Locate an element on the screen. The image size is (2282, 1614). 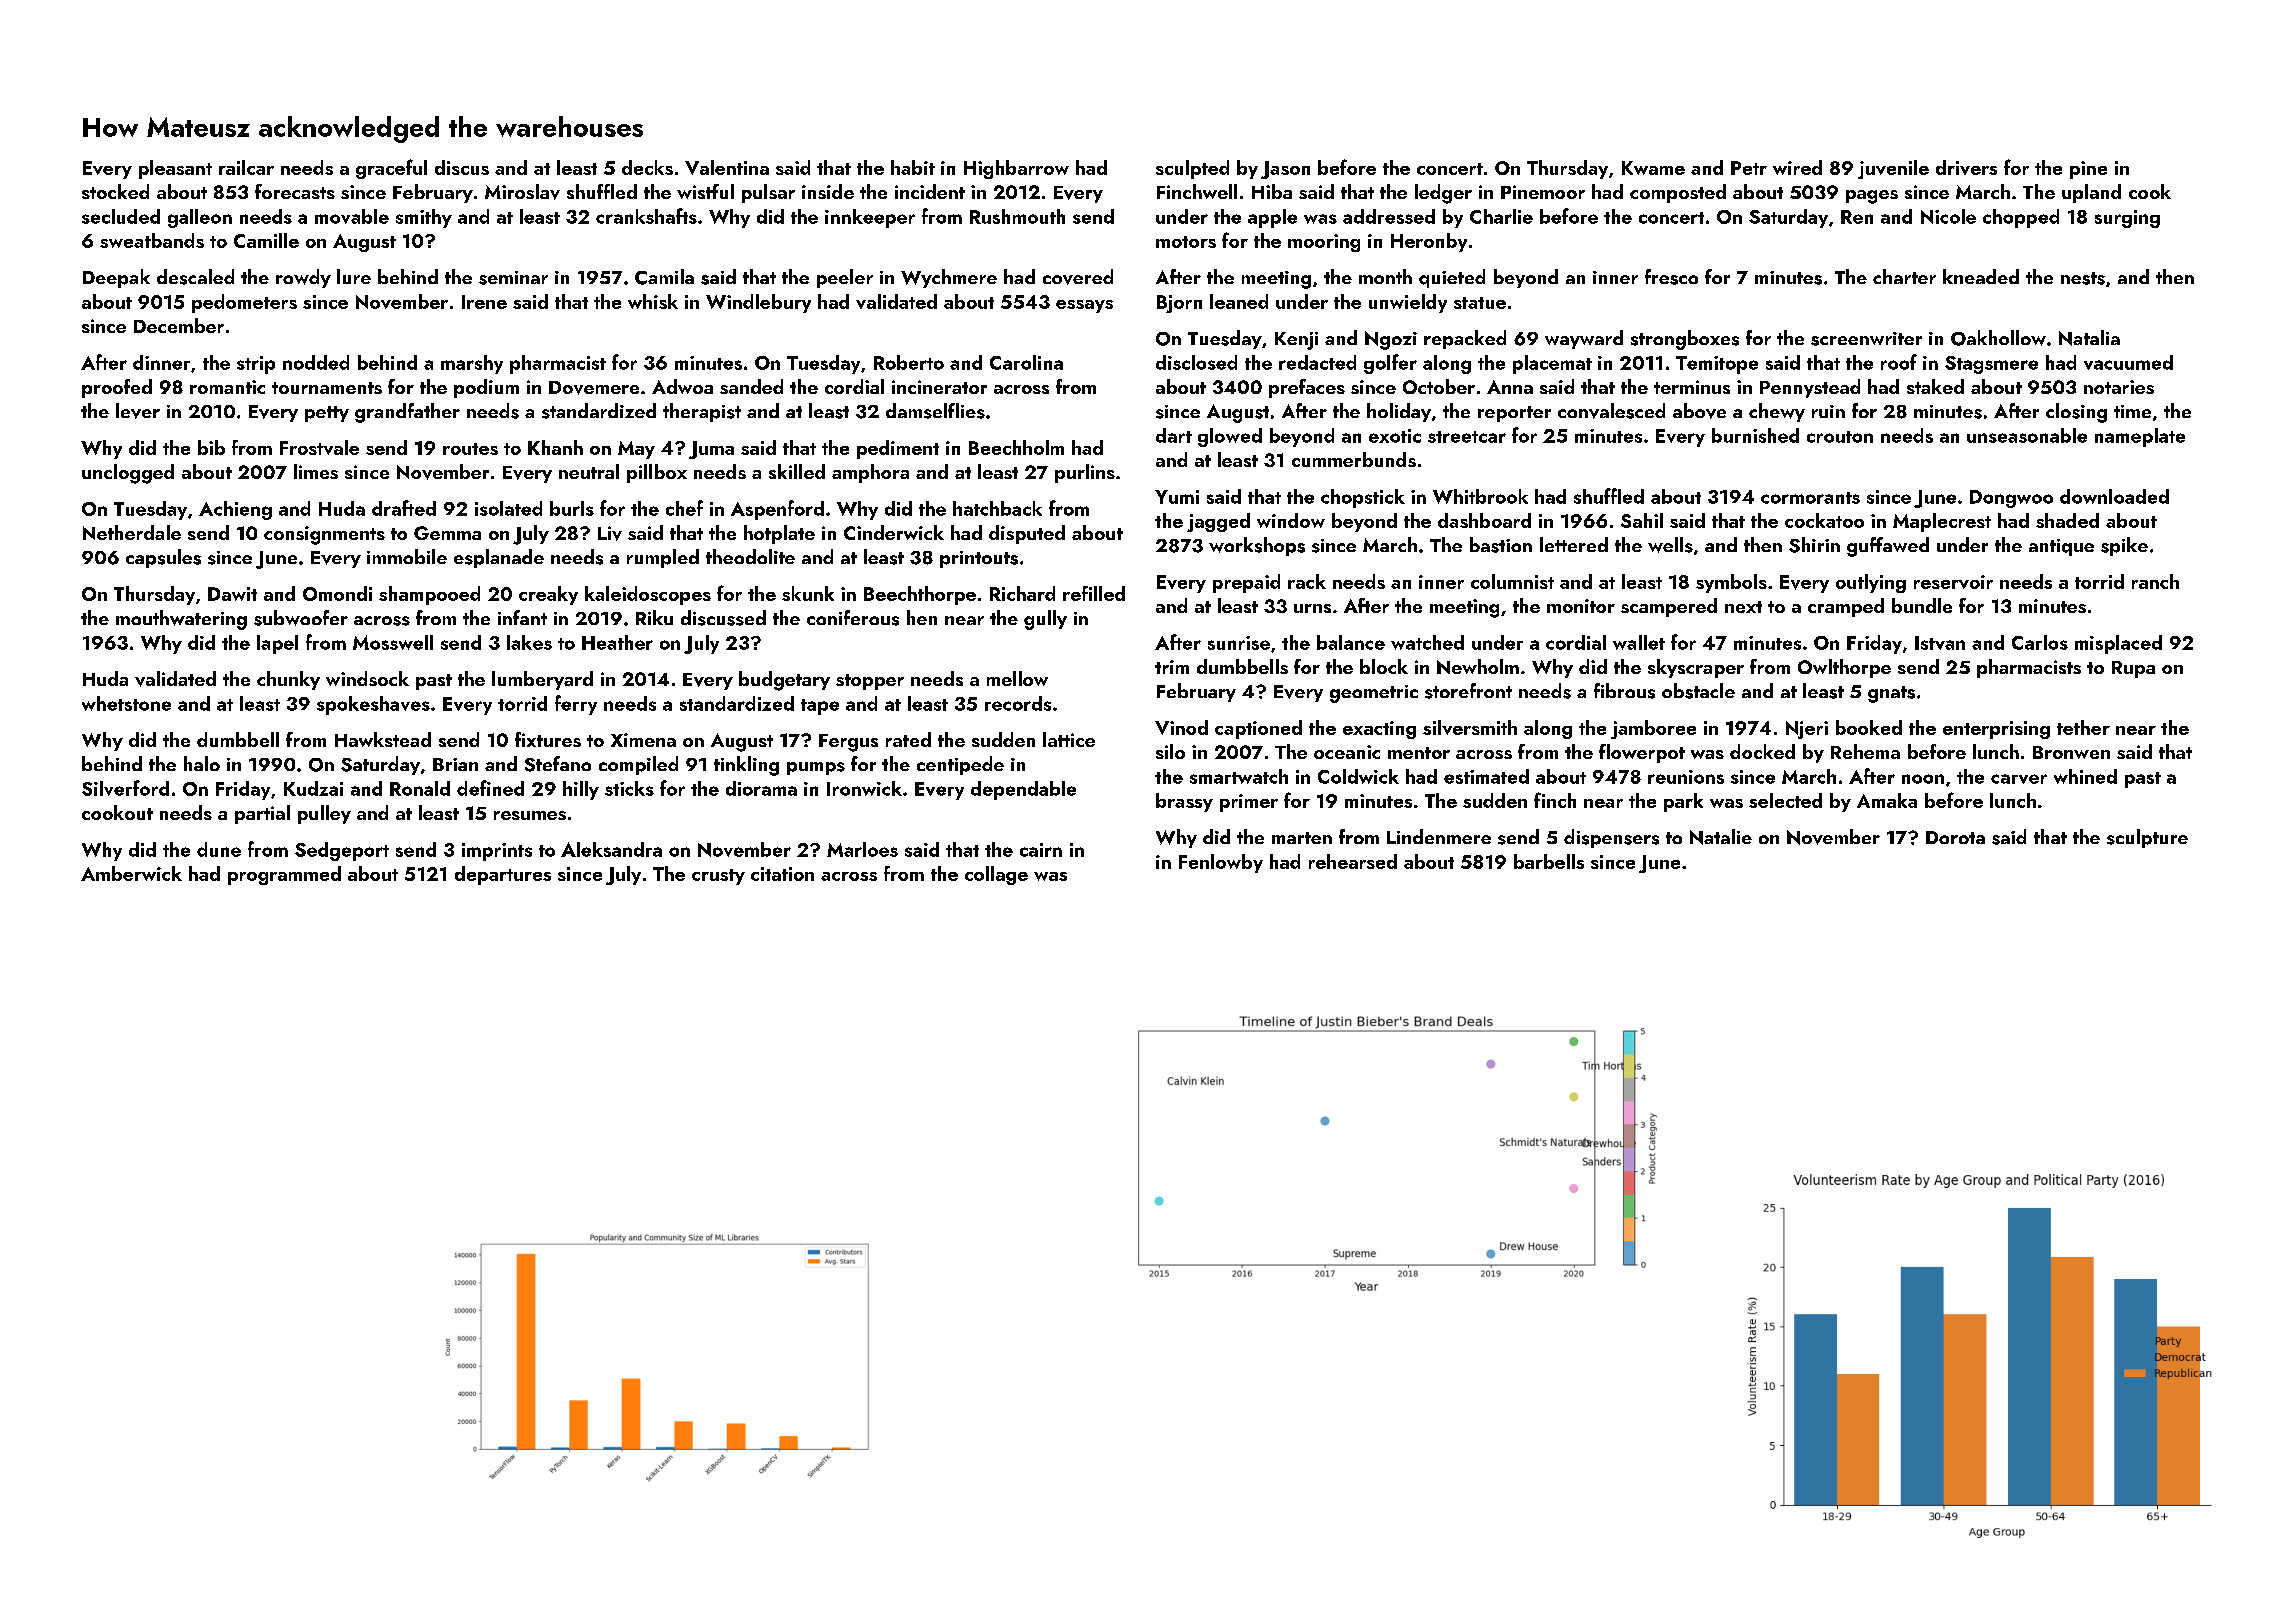
booked is located at coordinates (1869, 727).
